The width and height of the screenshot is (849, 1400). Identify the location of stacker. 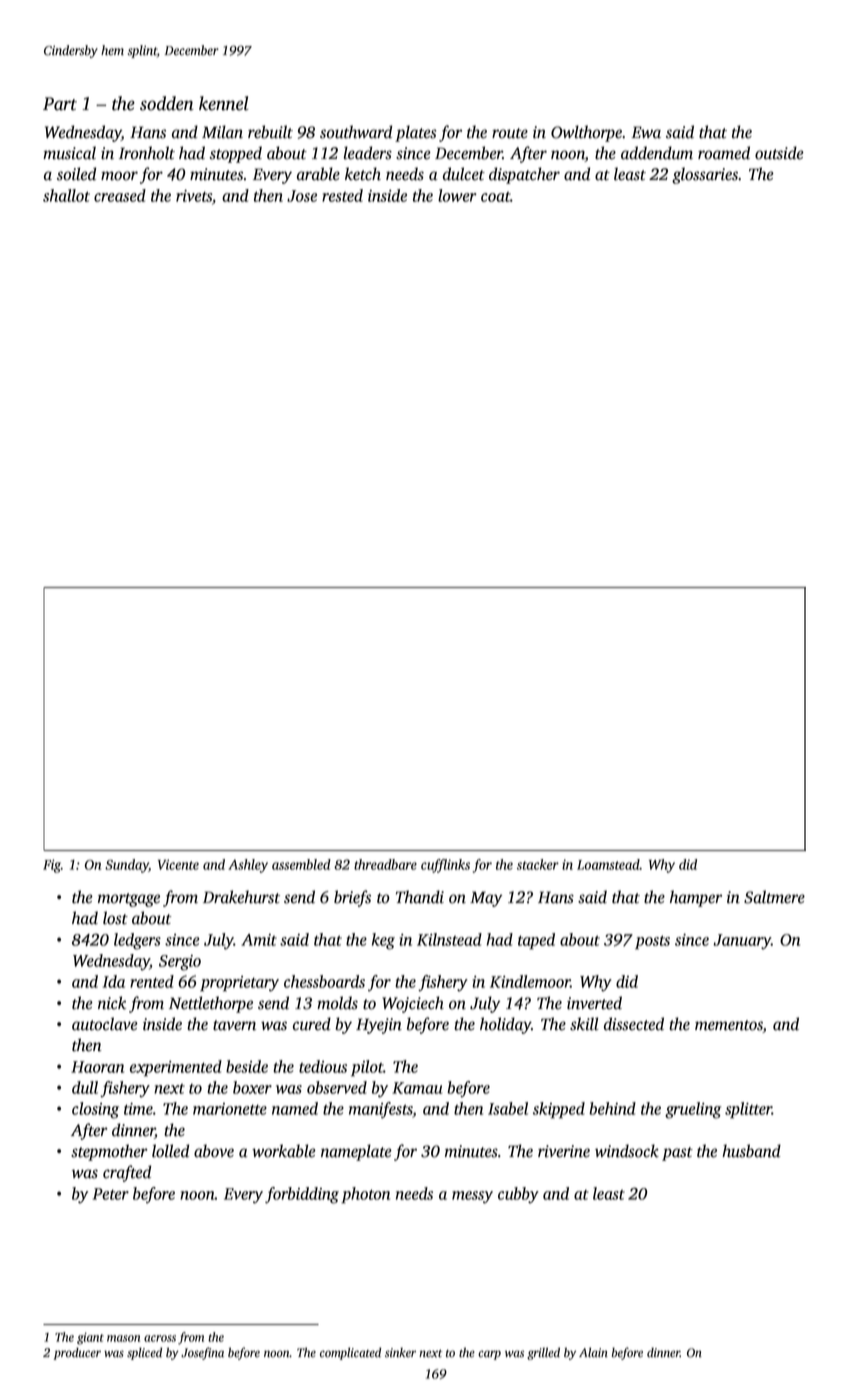
(538, 864).
